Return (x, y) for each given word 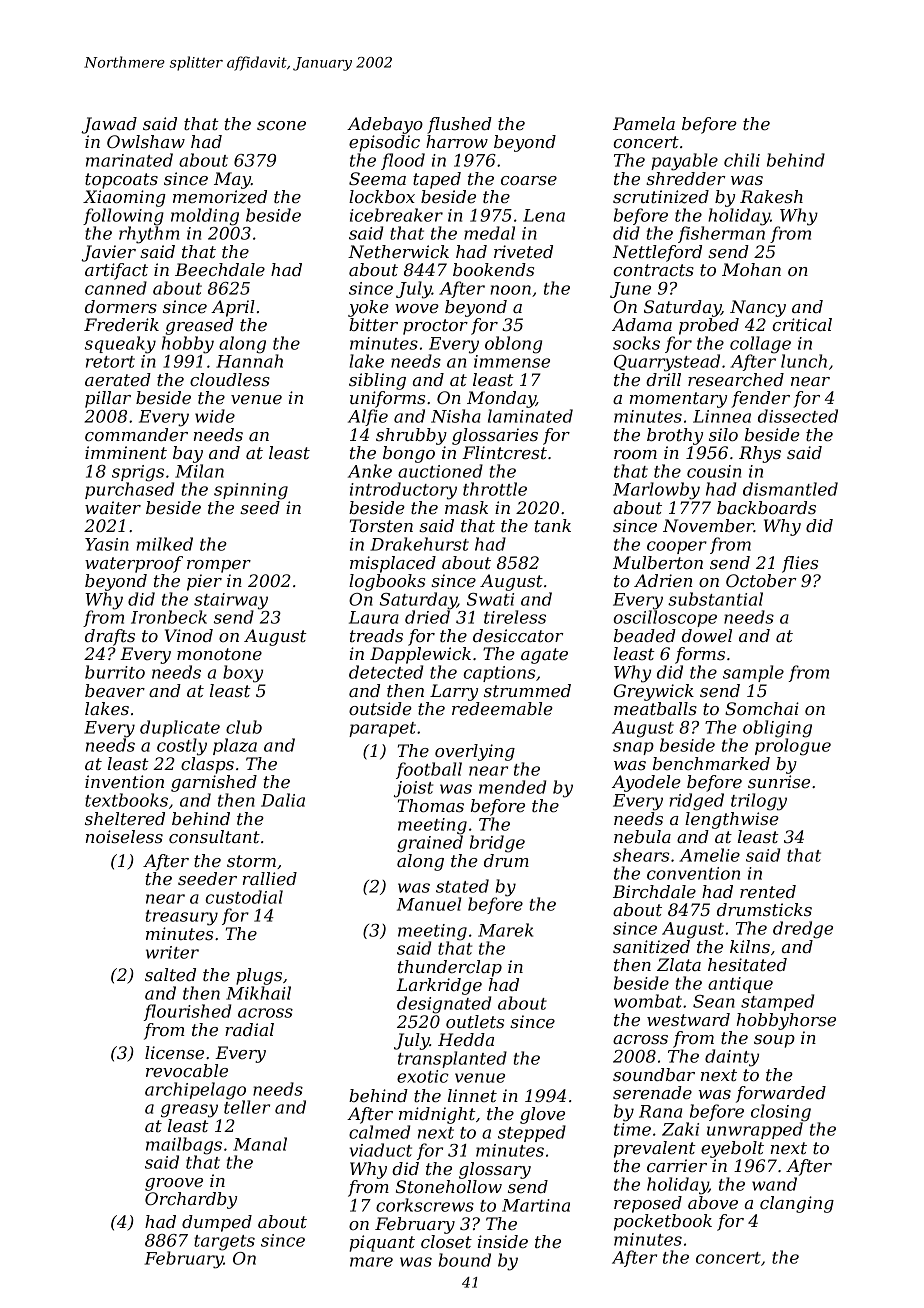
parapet (382, 729)
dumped (217, 1223)
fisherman (721, 234)
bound (464, 1260)
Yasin (107, 544)
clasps (207, 765)
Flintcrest (504, 452)
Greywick (654, 692)
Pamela (644, 123)
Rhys (760, 454)
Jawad (109, 125)
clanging (797, 1204)
